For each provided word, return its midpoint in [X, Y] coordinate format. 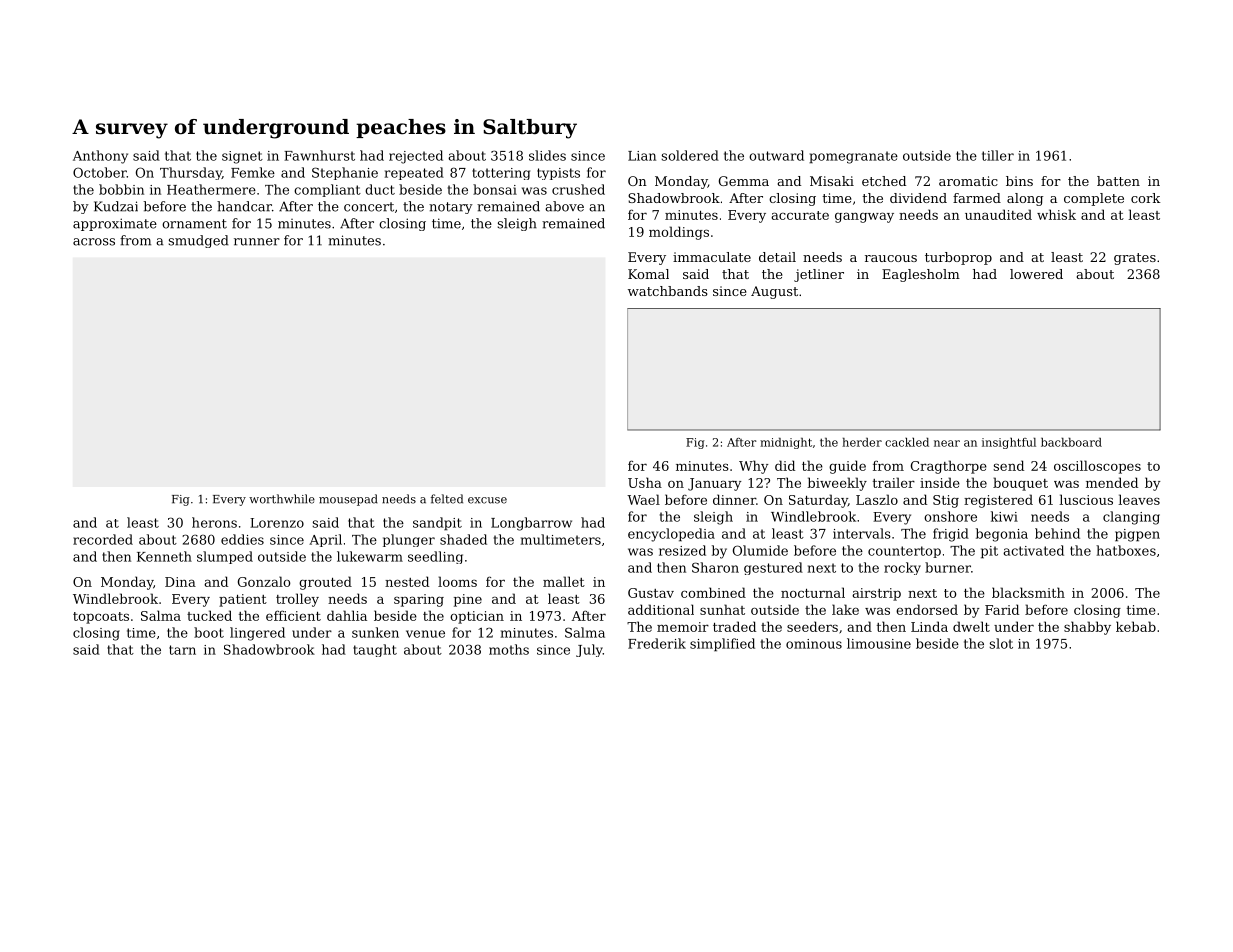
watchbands [668, 291]
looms [457, 581]
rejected [416, 157]
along [1025, 199]
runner [257, 242]
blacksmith [1028, 592]
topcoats [101, 618]
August [774, 292]
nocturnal [813, 592]
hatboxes [1126, 550]
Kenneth [164, 556]
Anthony [100, 157]
